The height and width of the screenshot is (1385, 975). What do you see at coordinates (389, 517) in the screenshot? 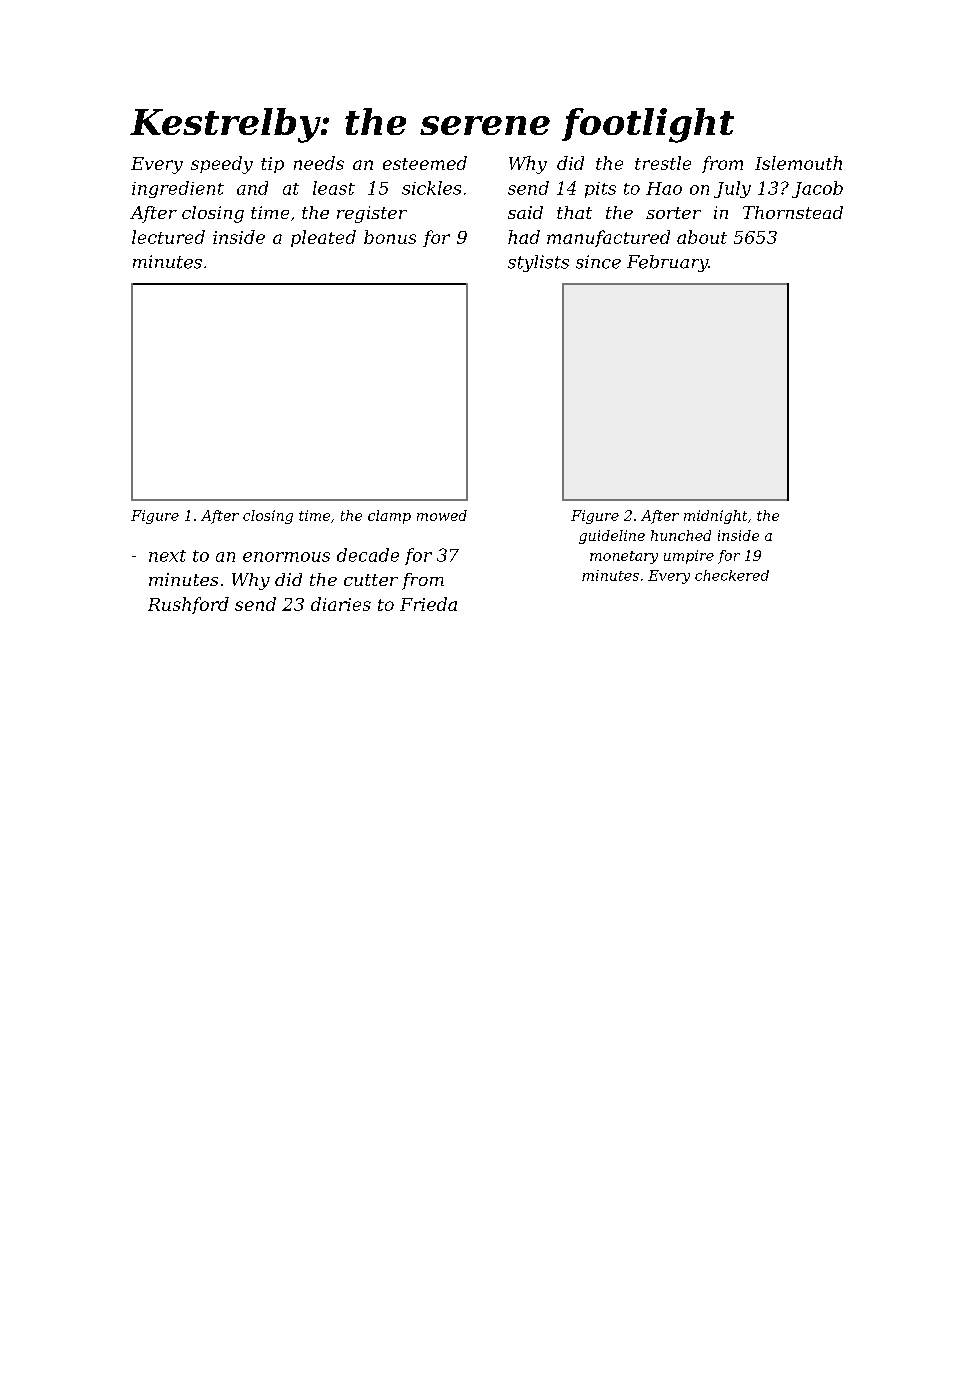
I see `clamp` at bounding box center [389, 517].
